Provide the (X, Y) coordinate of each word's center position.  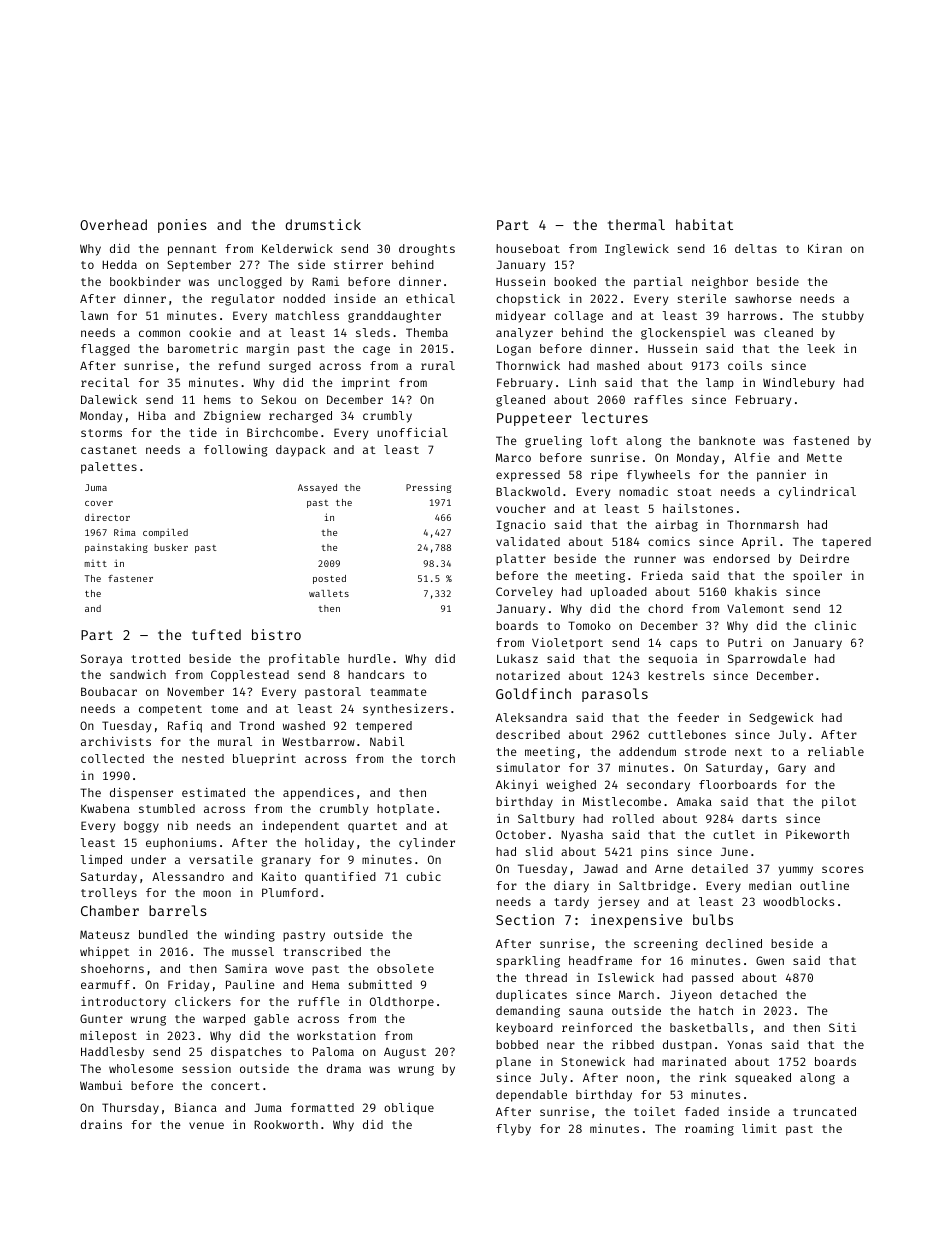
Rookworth (286, 1124)
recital (105, 382)
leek (821, 348)
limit (759, 1128)
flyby (513, 1130)
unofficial (412, 432)
